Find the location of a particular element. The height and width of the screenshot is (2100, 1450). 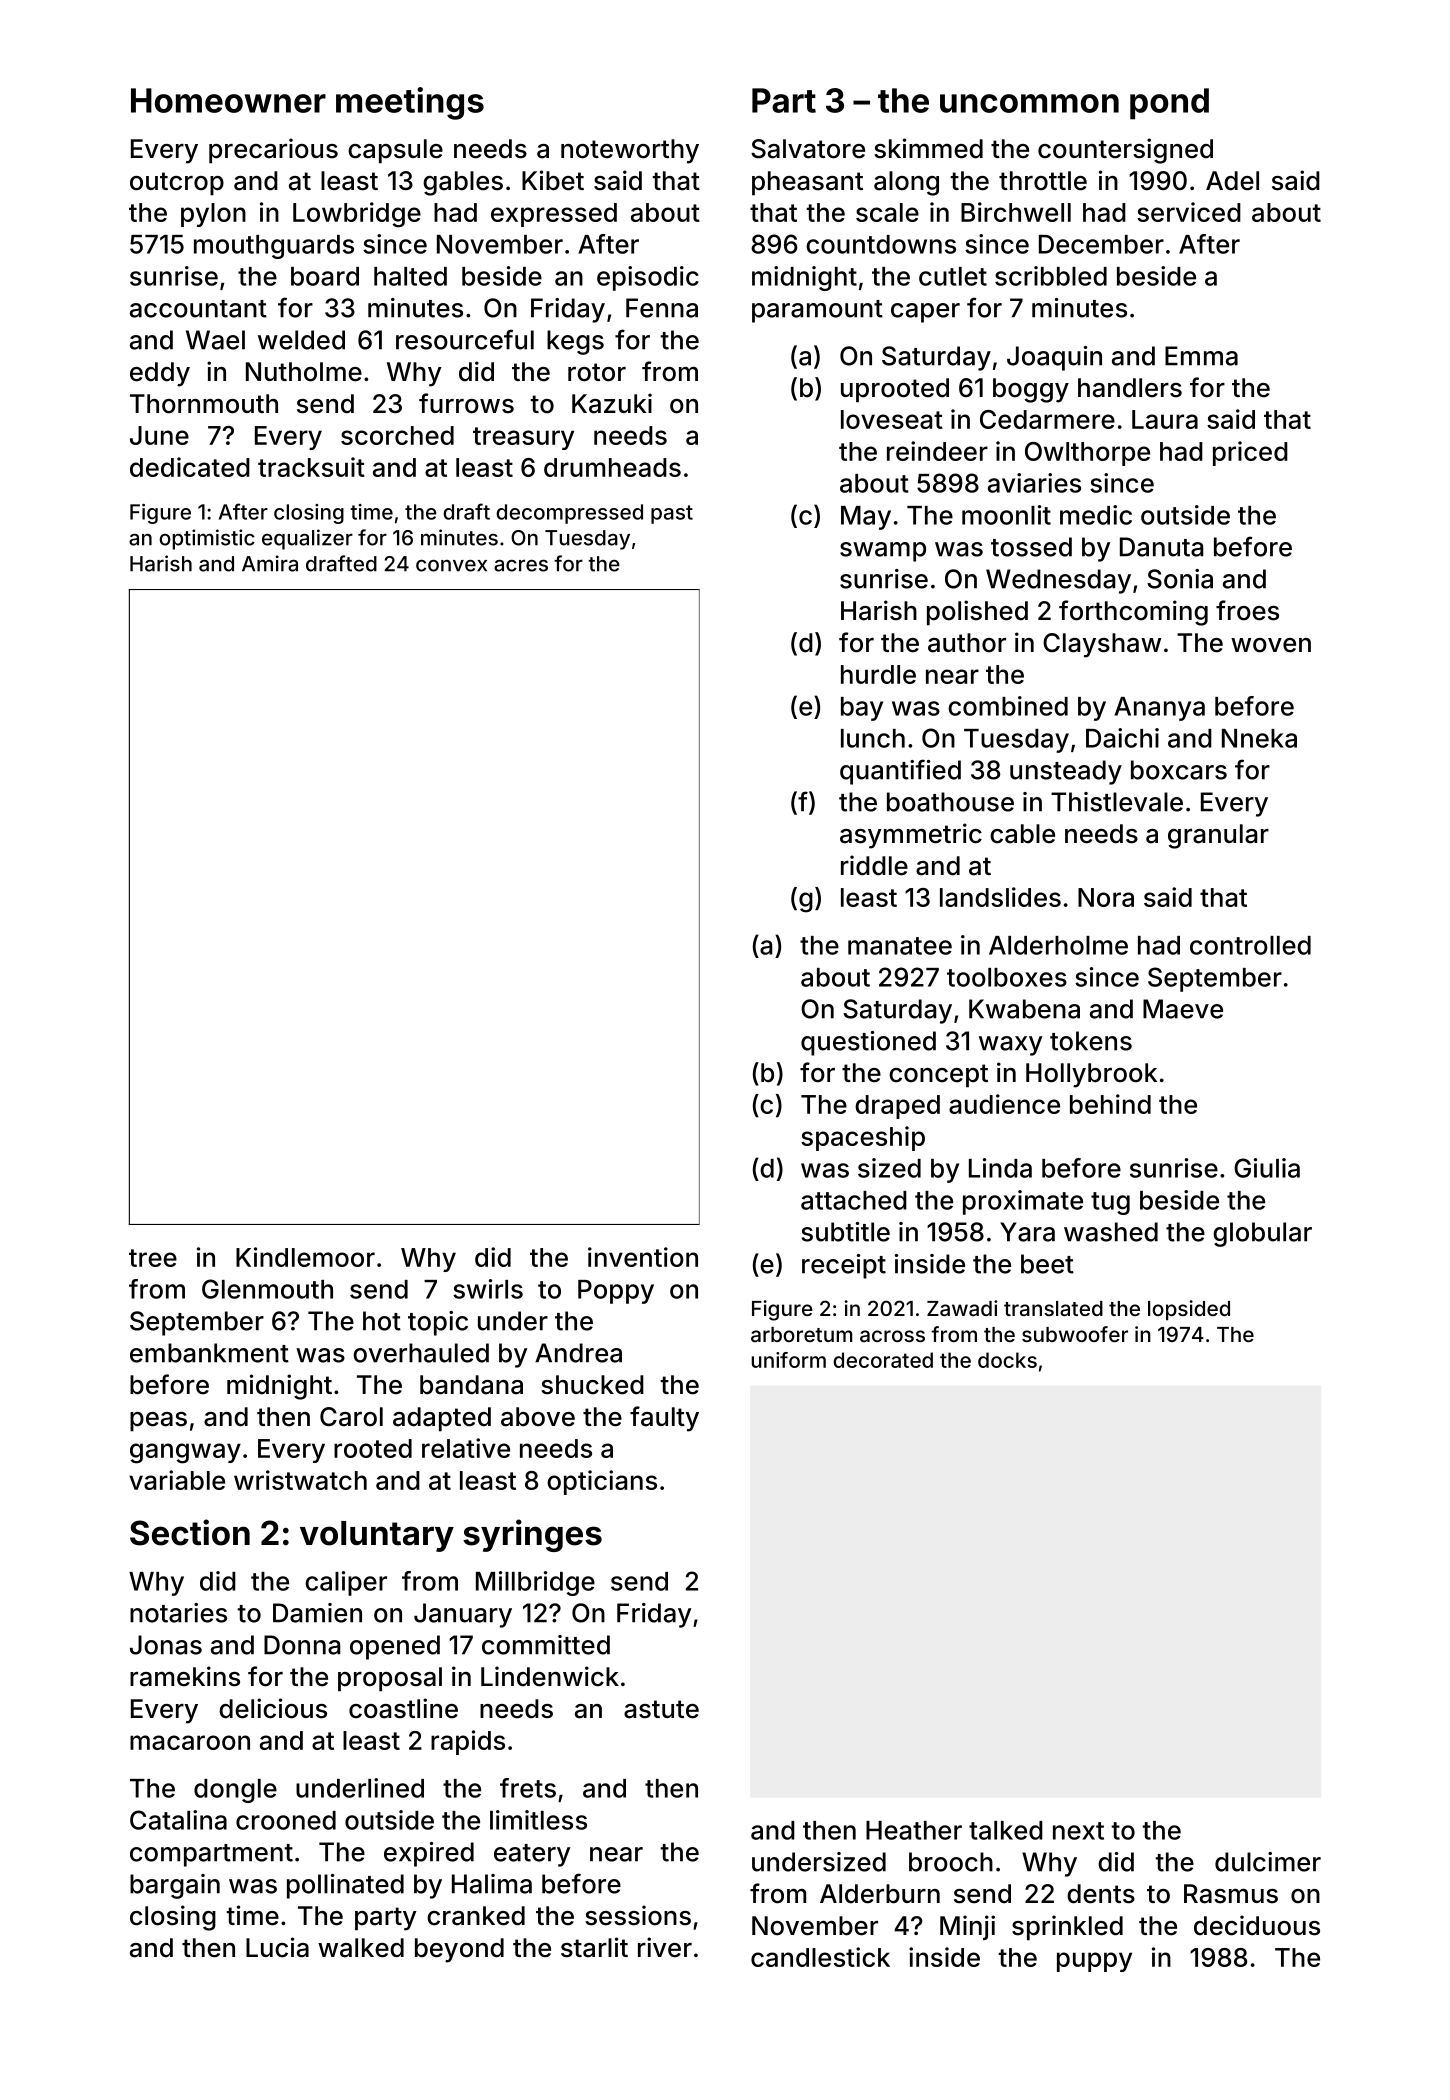

invention is located at coordinates (643, 1257).
